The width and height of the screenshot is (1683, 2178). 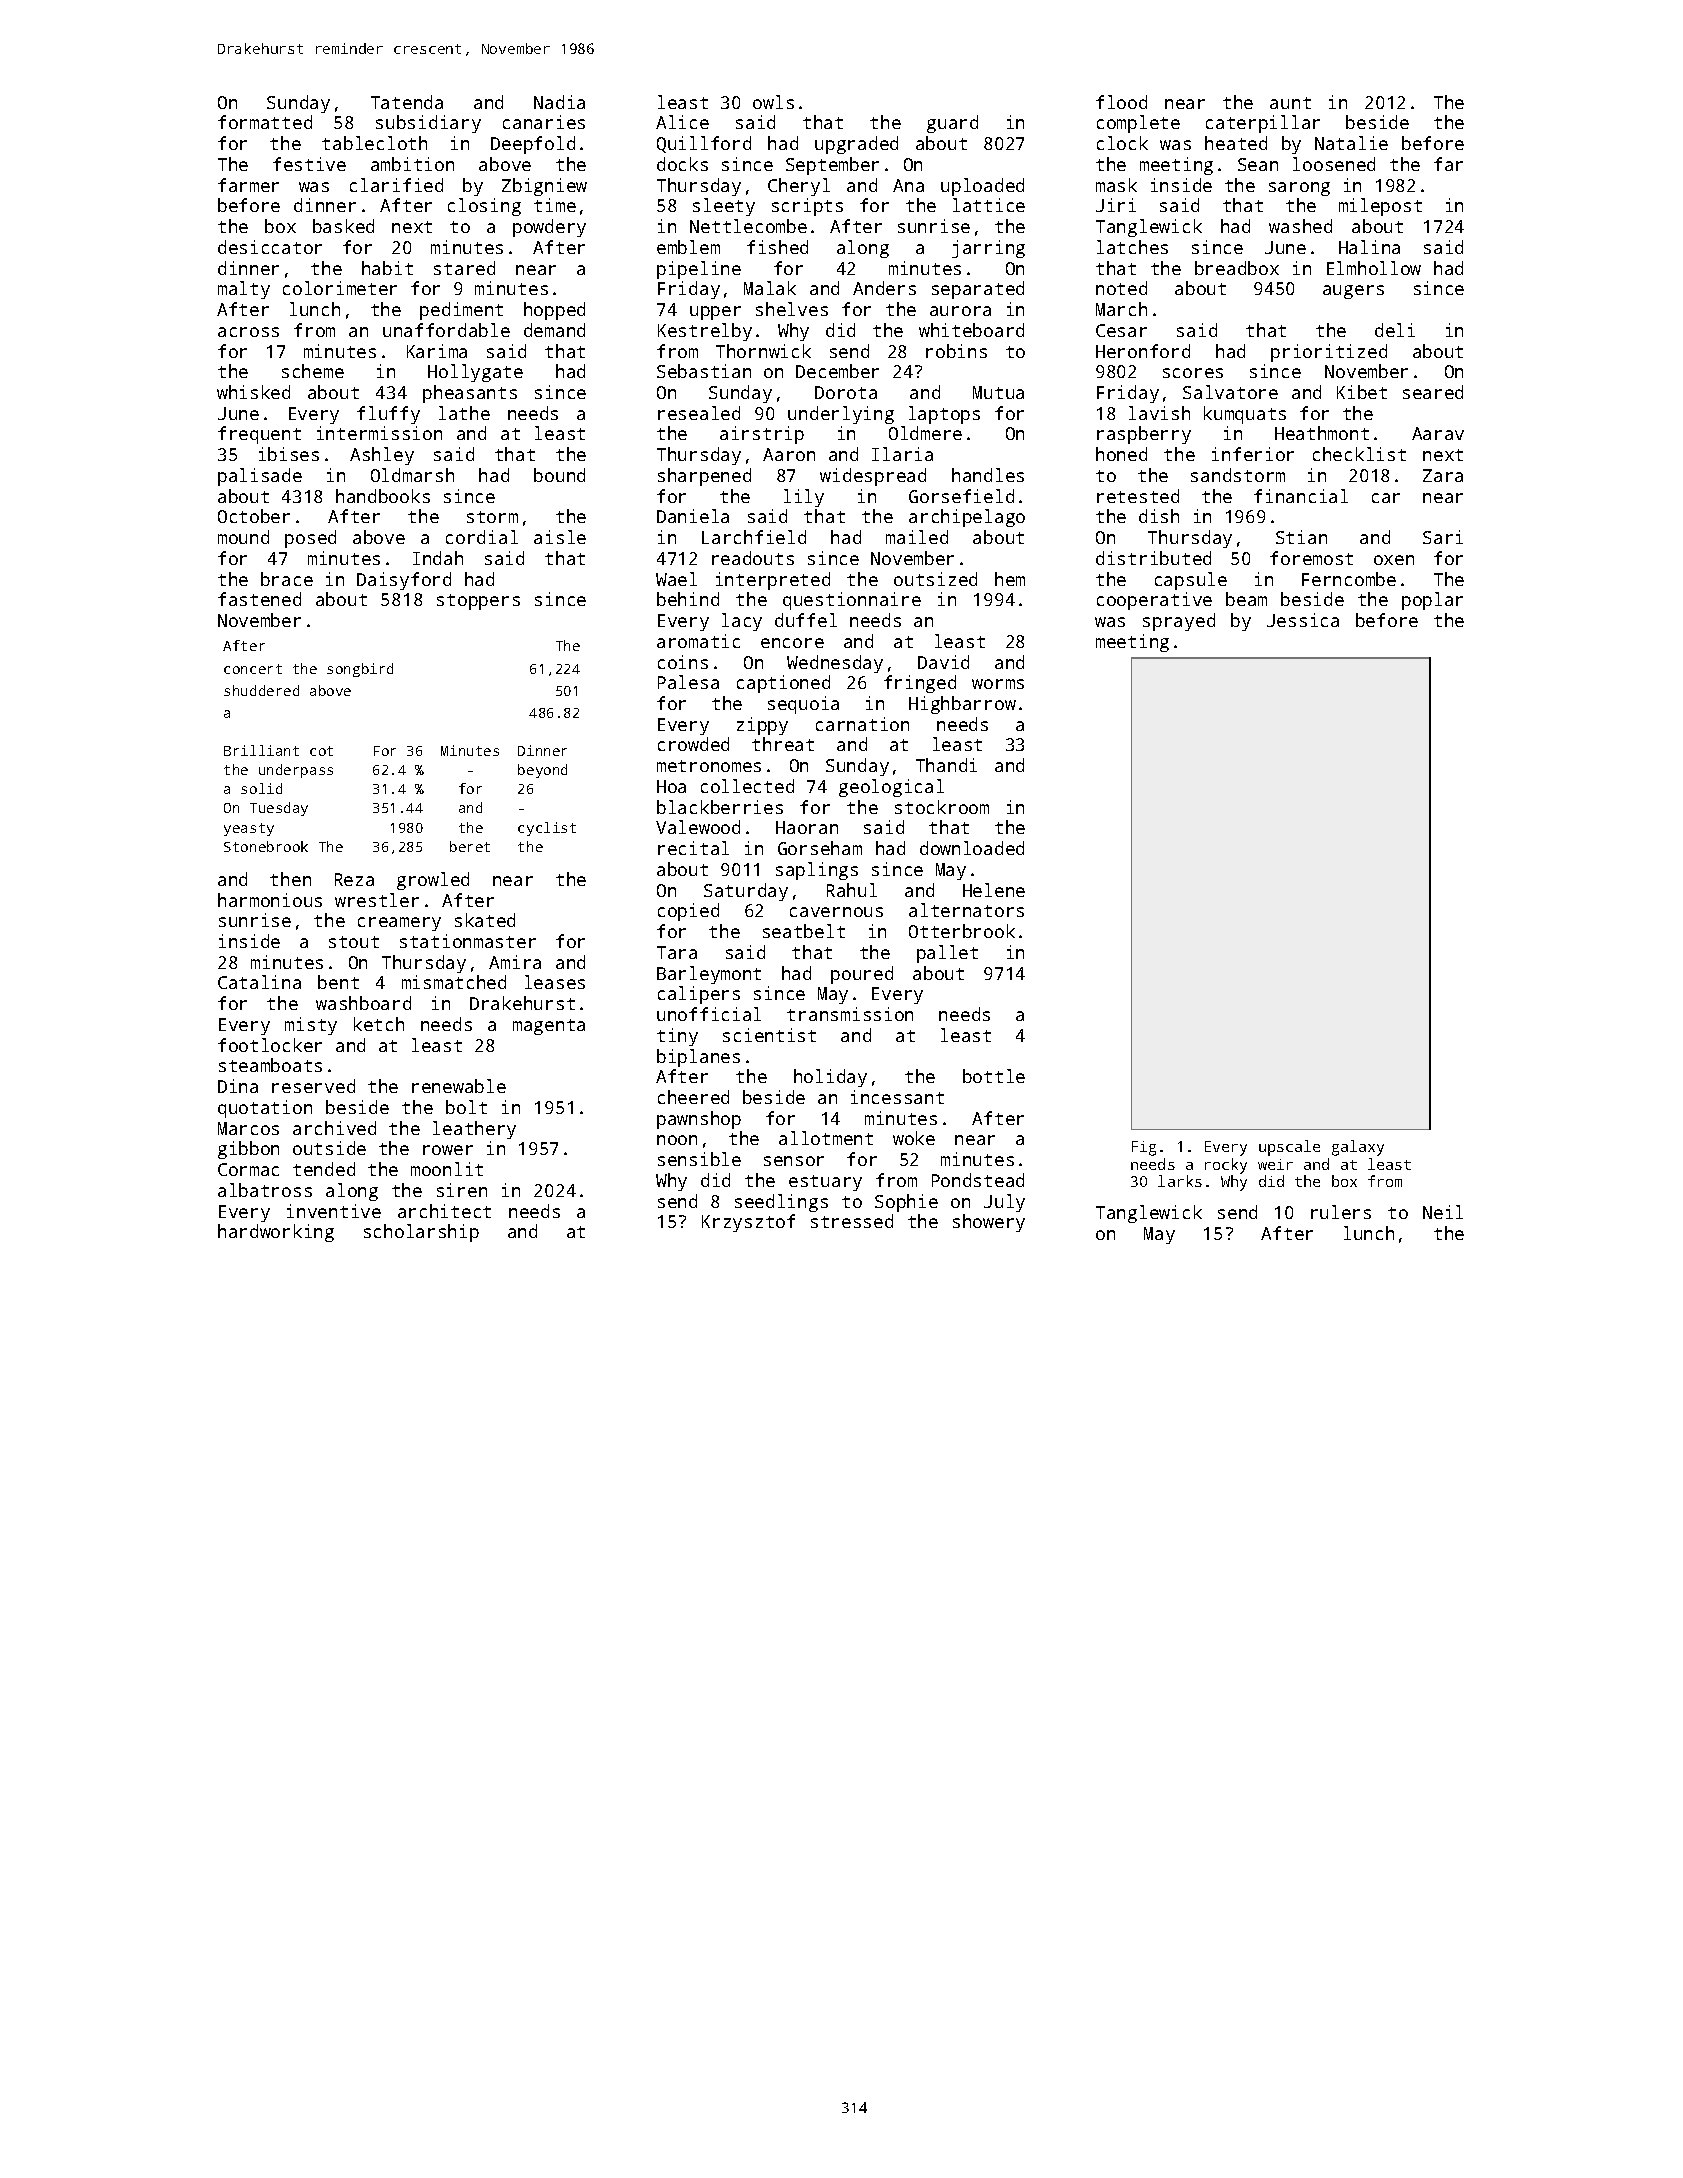 What do you see at coordinates (884, 288) in the screenshot?
I see `Anders` at bounding box center [884, 288].
